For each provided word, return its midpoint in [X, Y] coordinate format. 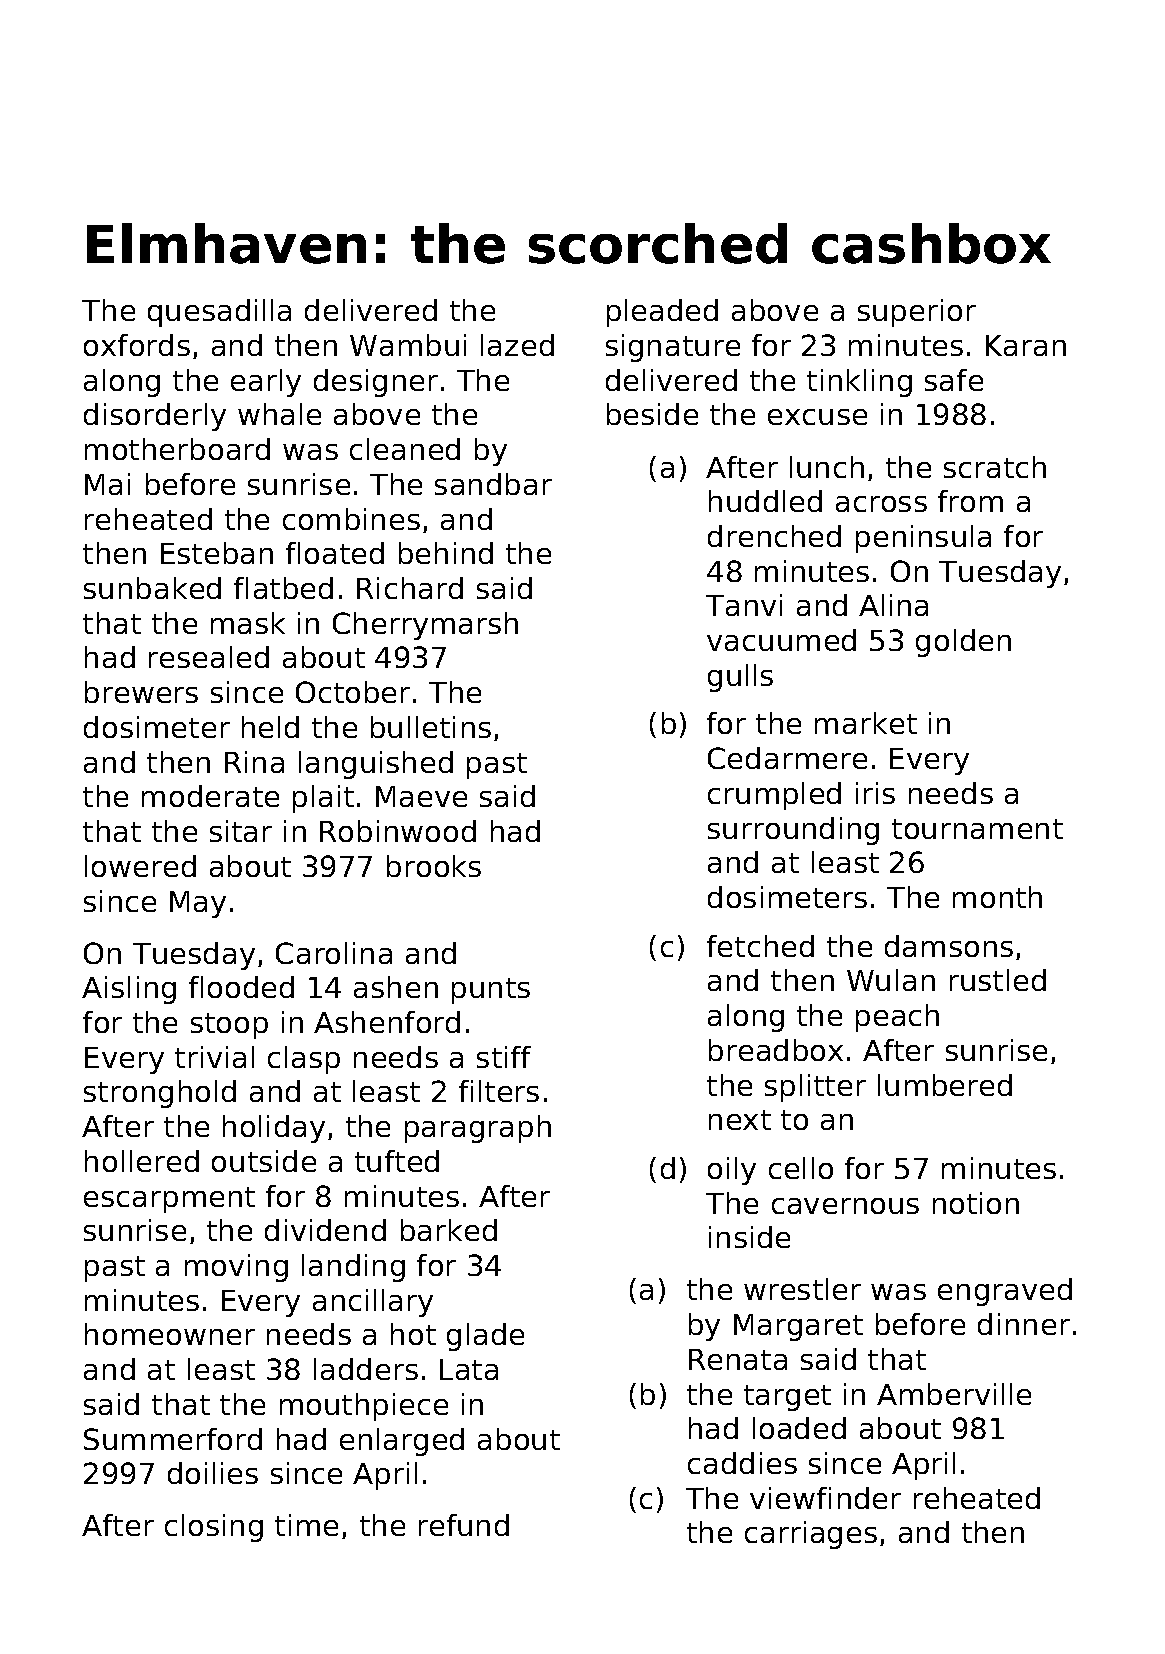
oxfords [137, 345]
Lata [469, 1369]
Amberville [954, 1394]
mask [248, 623]
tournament [977, 829]
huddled [765, 501]
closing [214, 1528]
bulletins [431, 727]
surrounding [793, 831]
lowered [140, 866]
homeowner [170, 1334]
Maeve [421, 796]
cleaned [405, 449]
